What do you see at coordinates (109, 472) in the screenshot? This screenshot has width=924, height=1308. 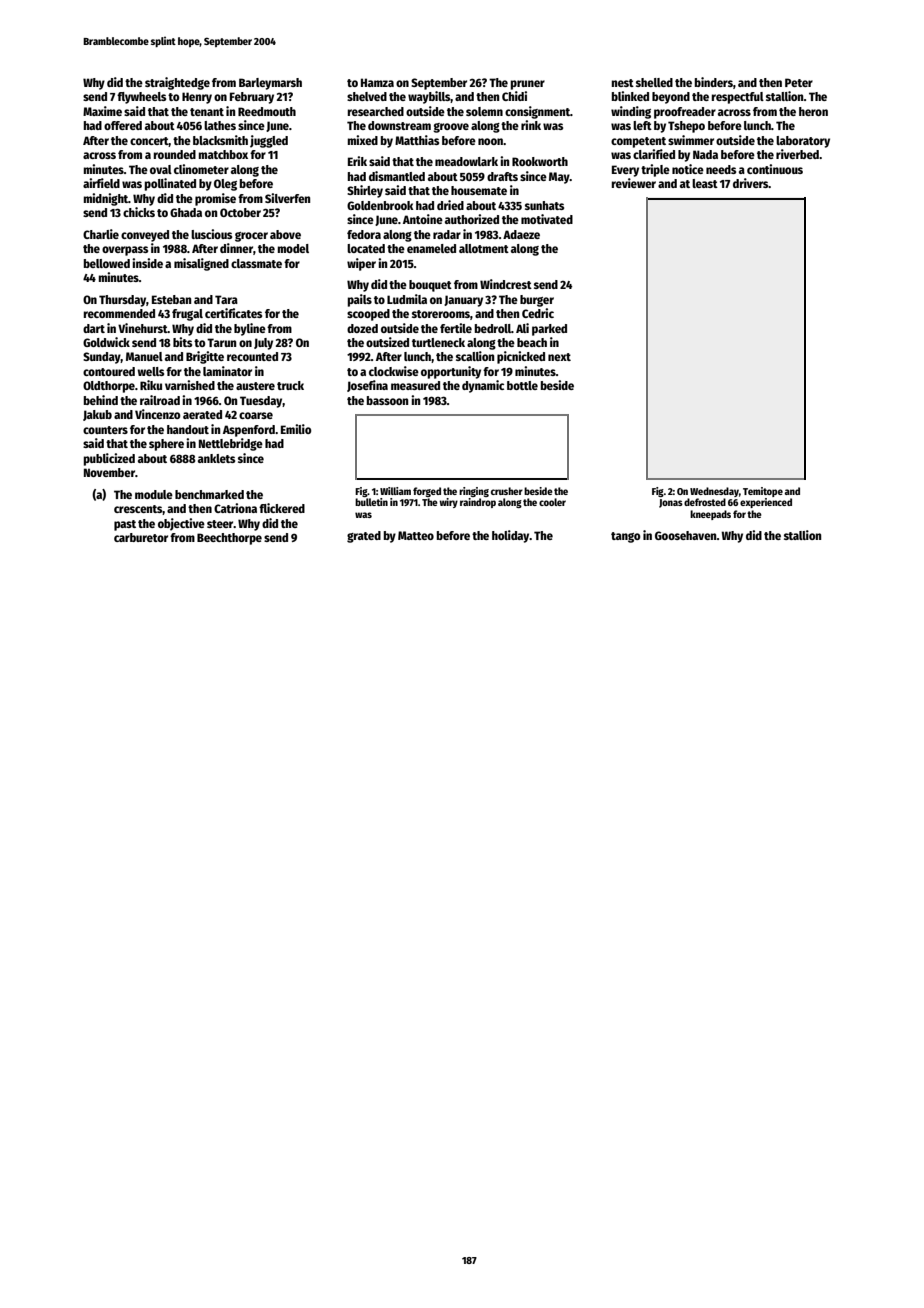 I see `November` at bounding box center [109, 472].
